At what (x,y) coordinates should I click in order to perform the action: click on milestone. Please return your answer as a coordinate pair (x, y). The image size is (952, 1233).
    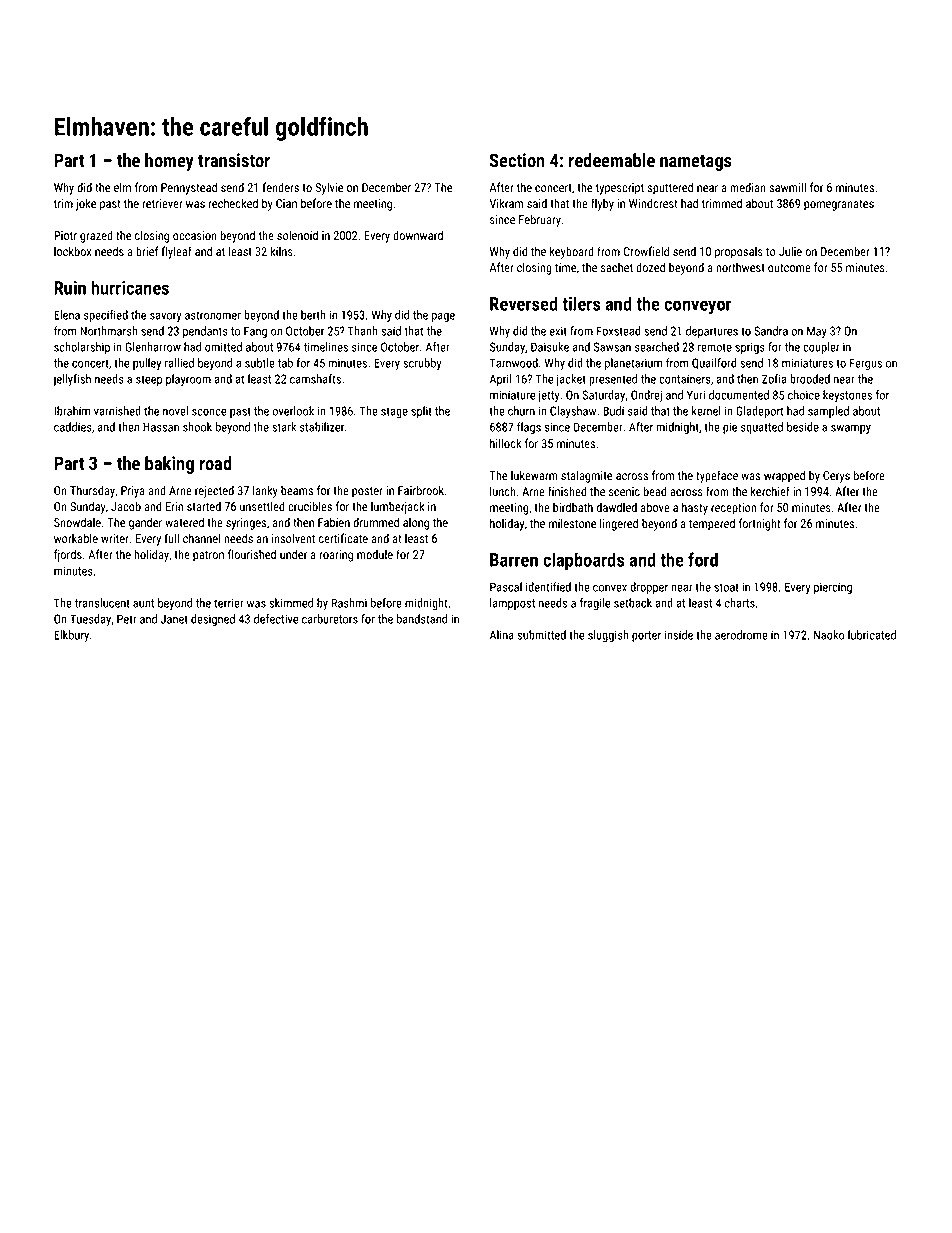
    Looking at the image, I should click on (572, 523).
